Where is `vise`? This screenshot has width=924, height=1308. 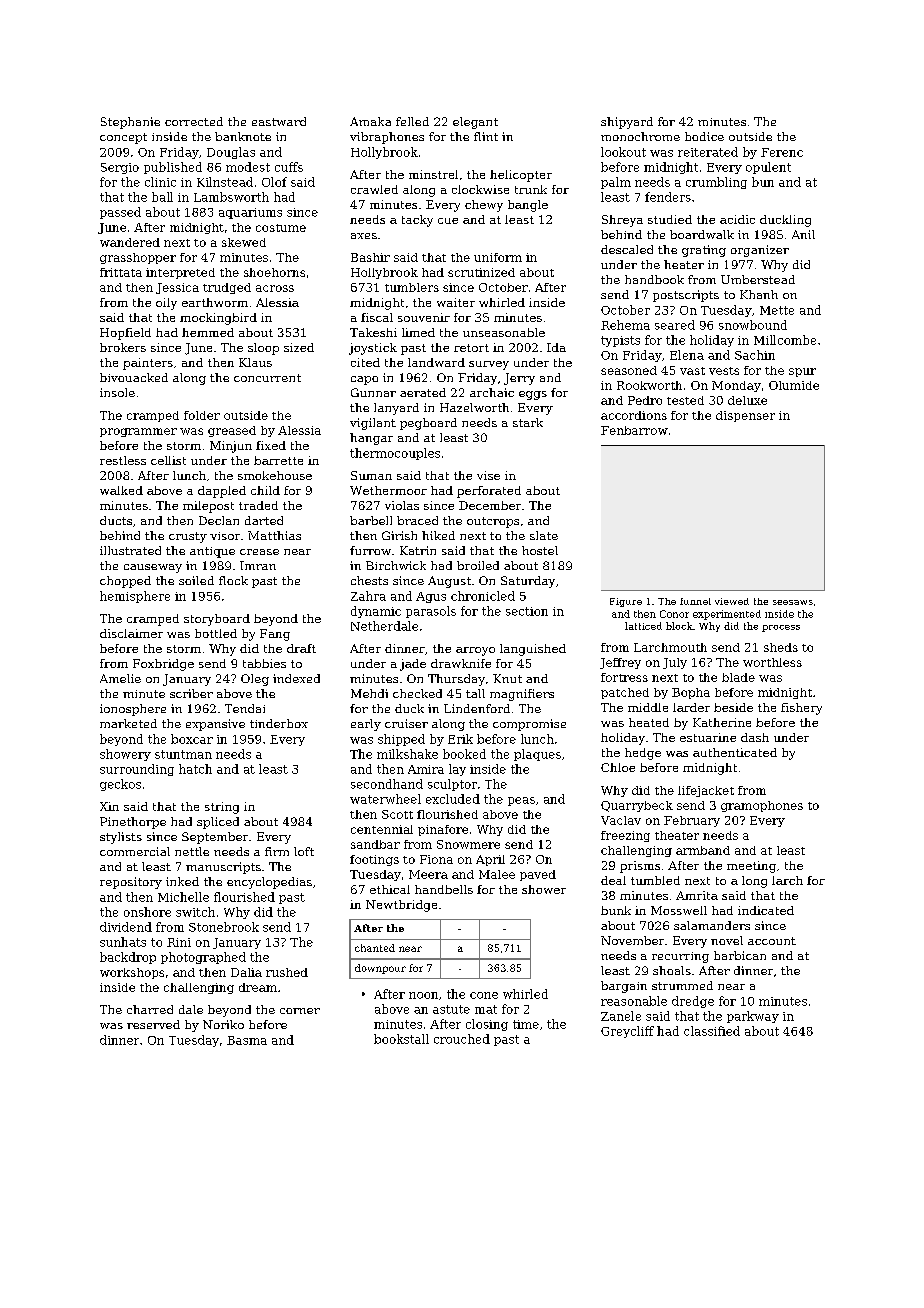 vise is located at coordinates (488, 475).
